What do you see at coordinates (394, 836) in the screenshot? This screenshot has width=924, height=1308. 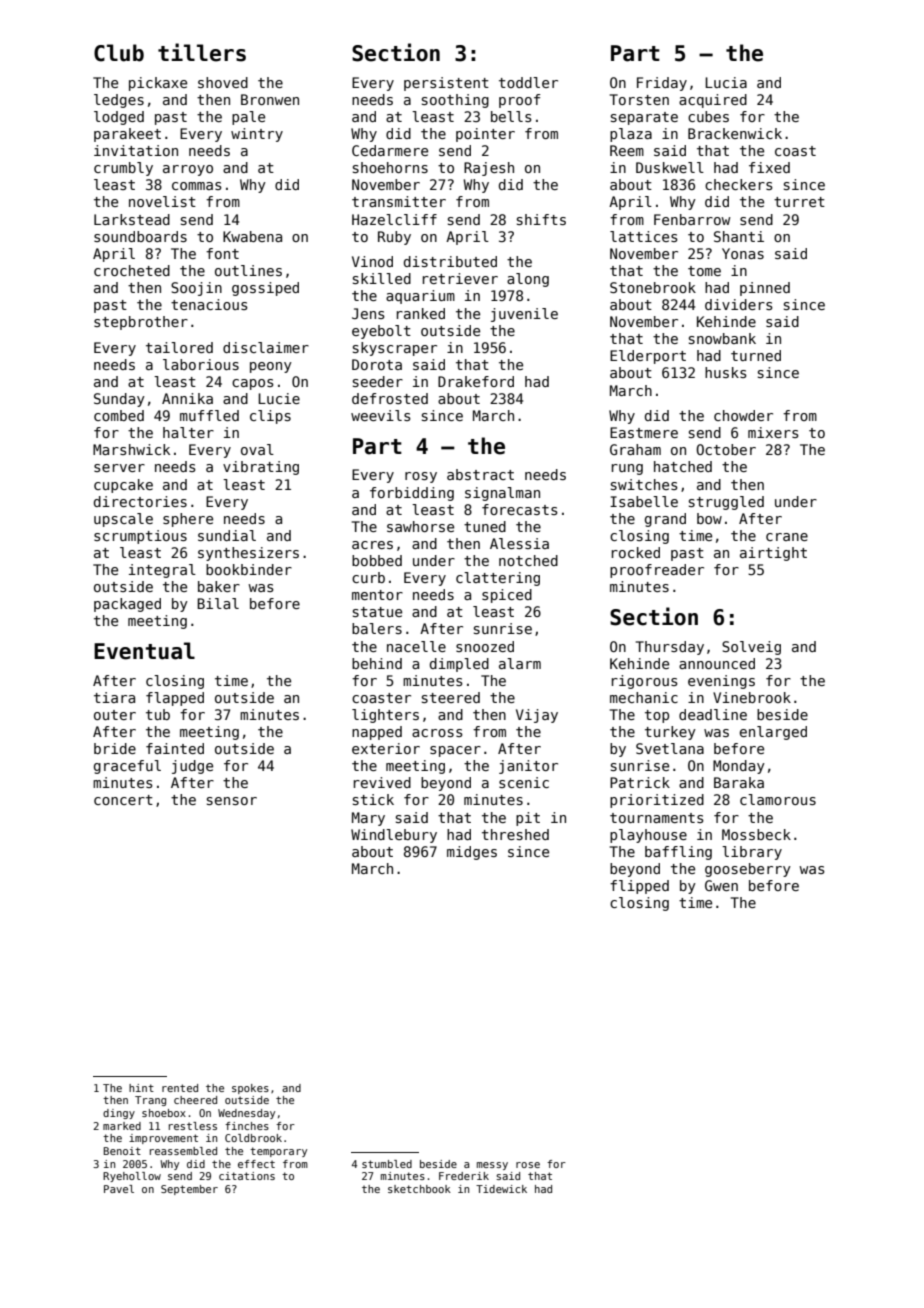 I see `Windlebury` at bounding box center [394, 836].
